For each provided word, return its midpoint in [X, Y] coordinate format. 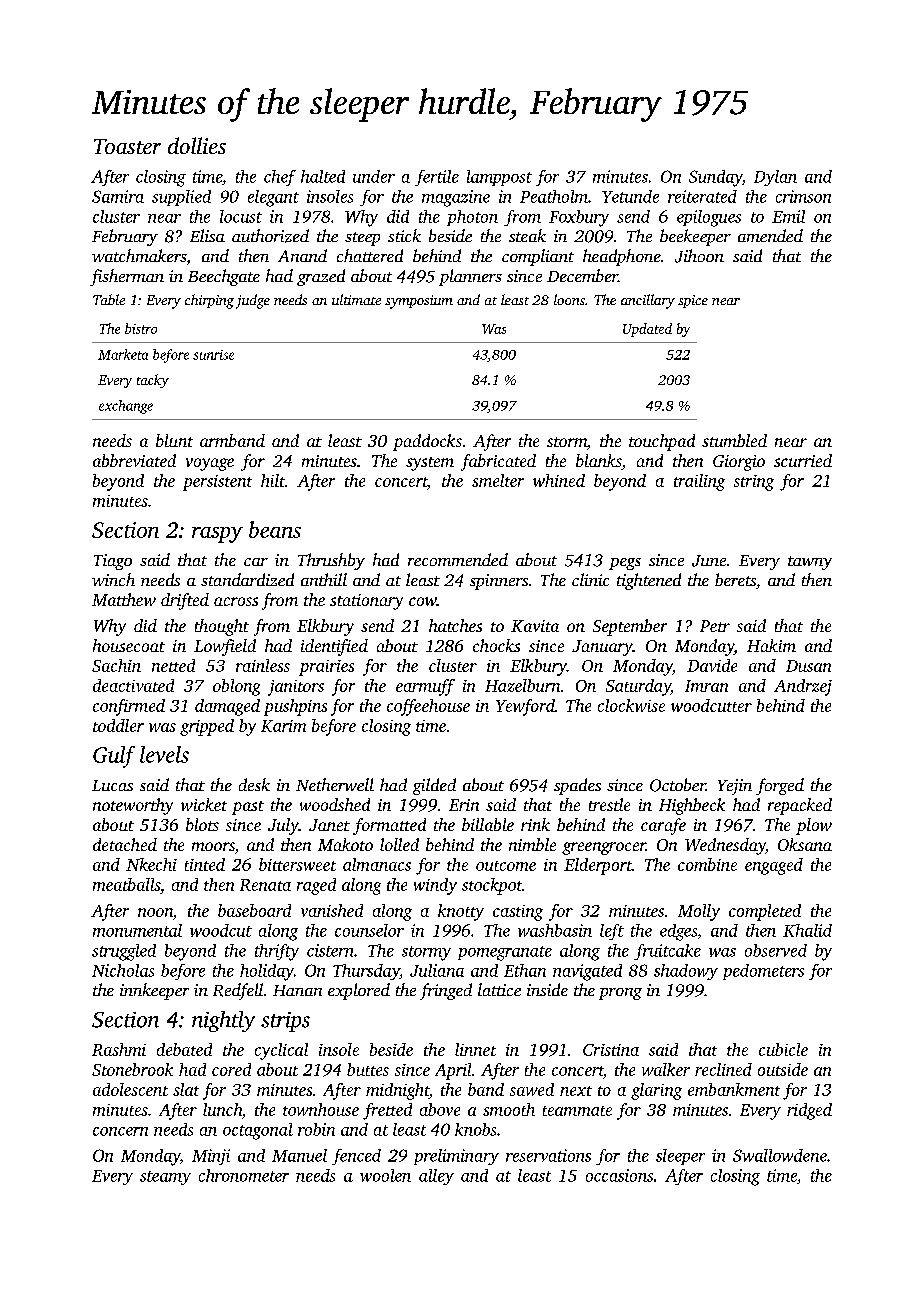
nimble [532, 844]
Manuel [299, 1155]
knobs [475, 1129]
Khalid [807, 930]
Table [109, 299]
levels [164, 754]
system [430, 464]
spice [693, 301]
